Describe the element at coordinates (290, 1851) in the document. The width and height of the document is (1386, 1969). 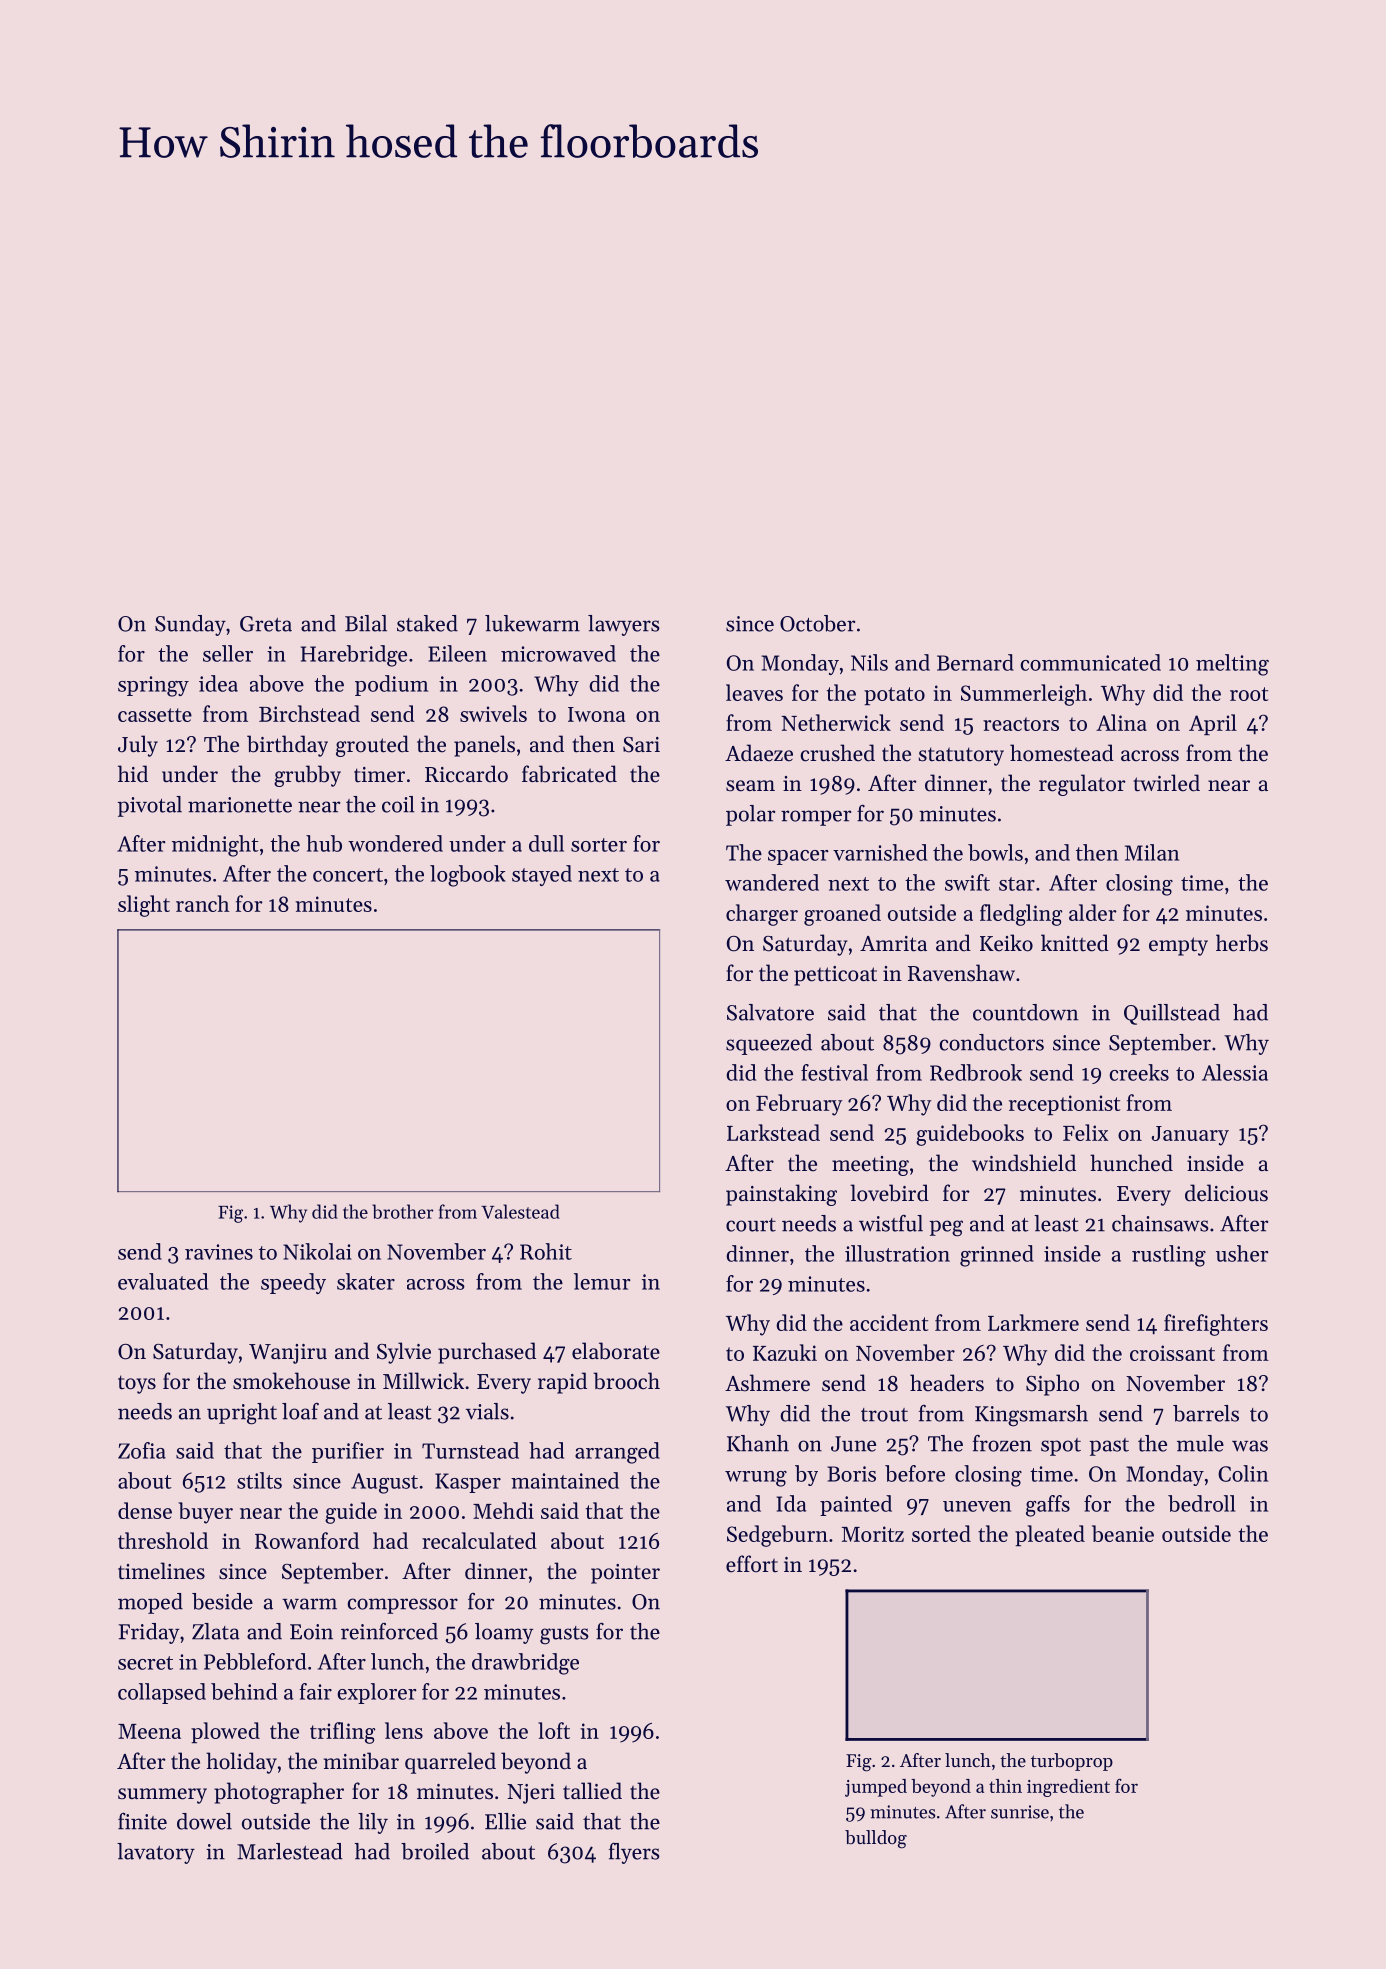
I see `Marlestead` at that location.
